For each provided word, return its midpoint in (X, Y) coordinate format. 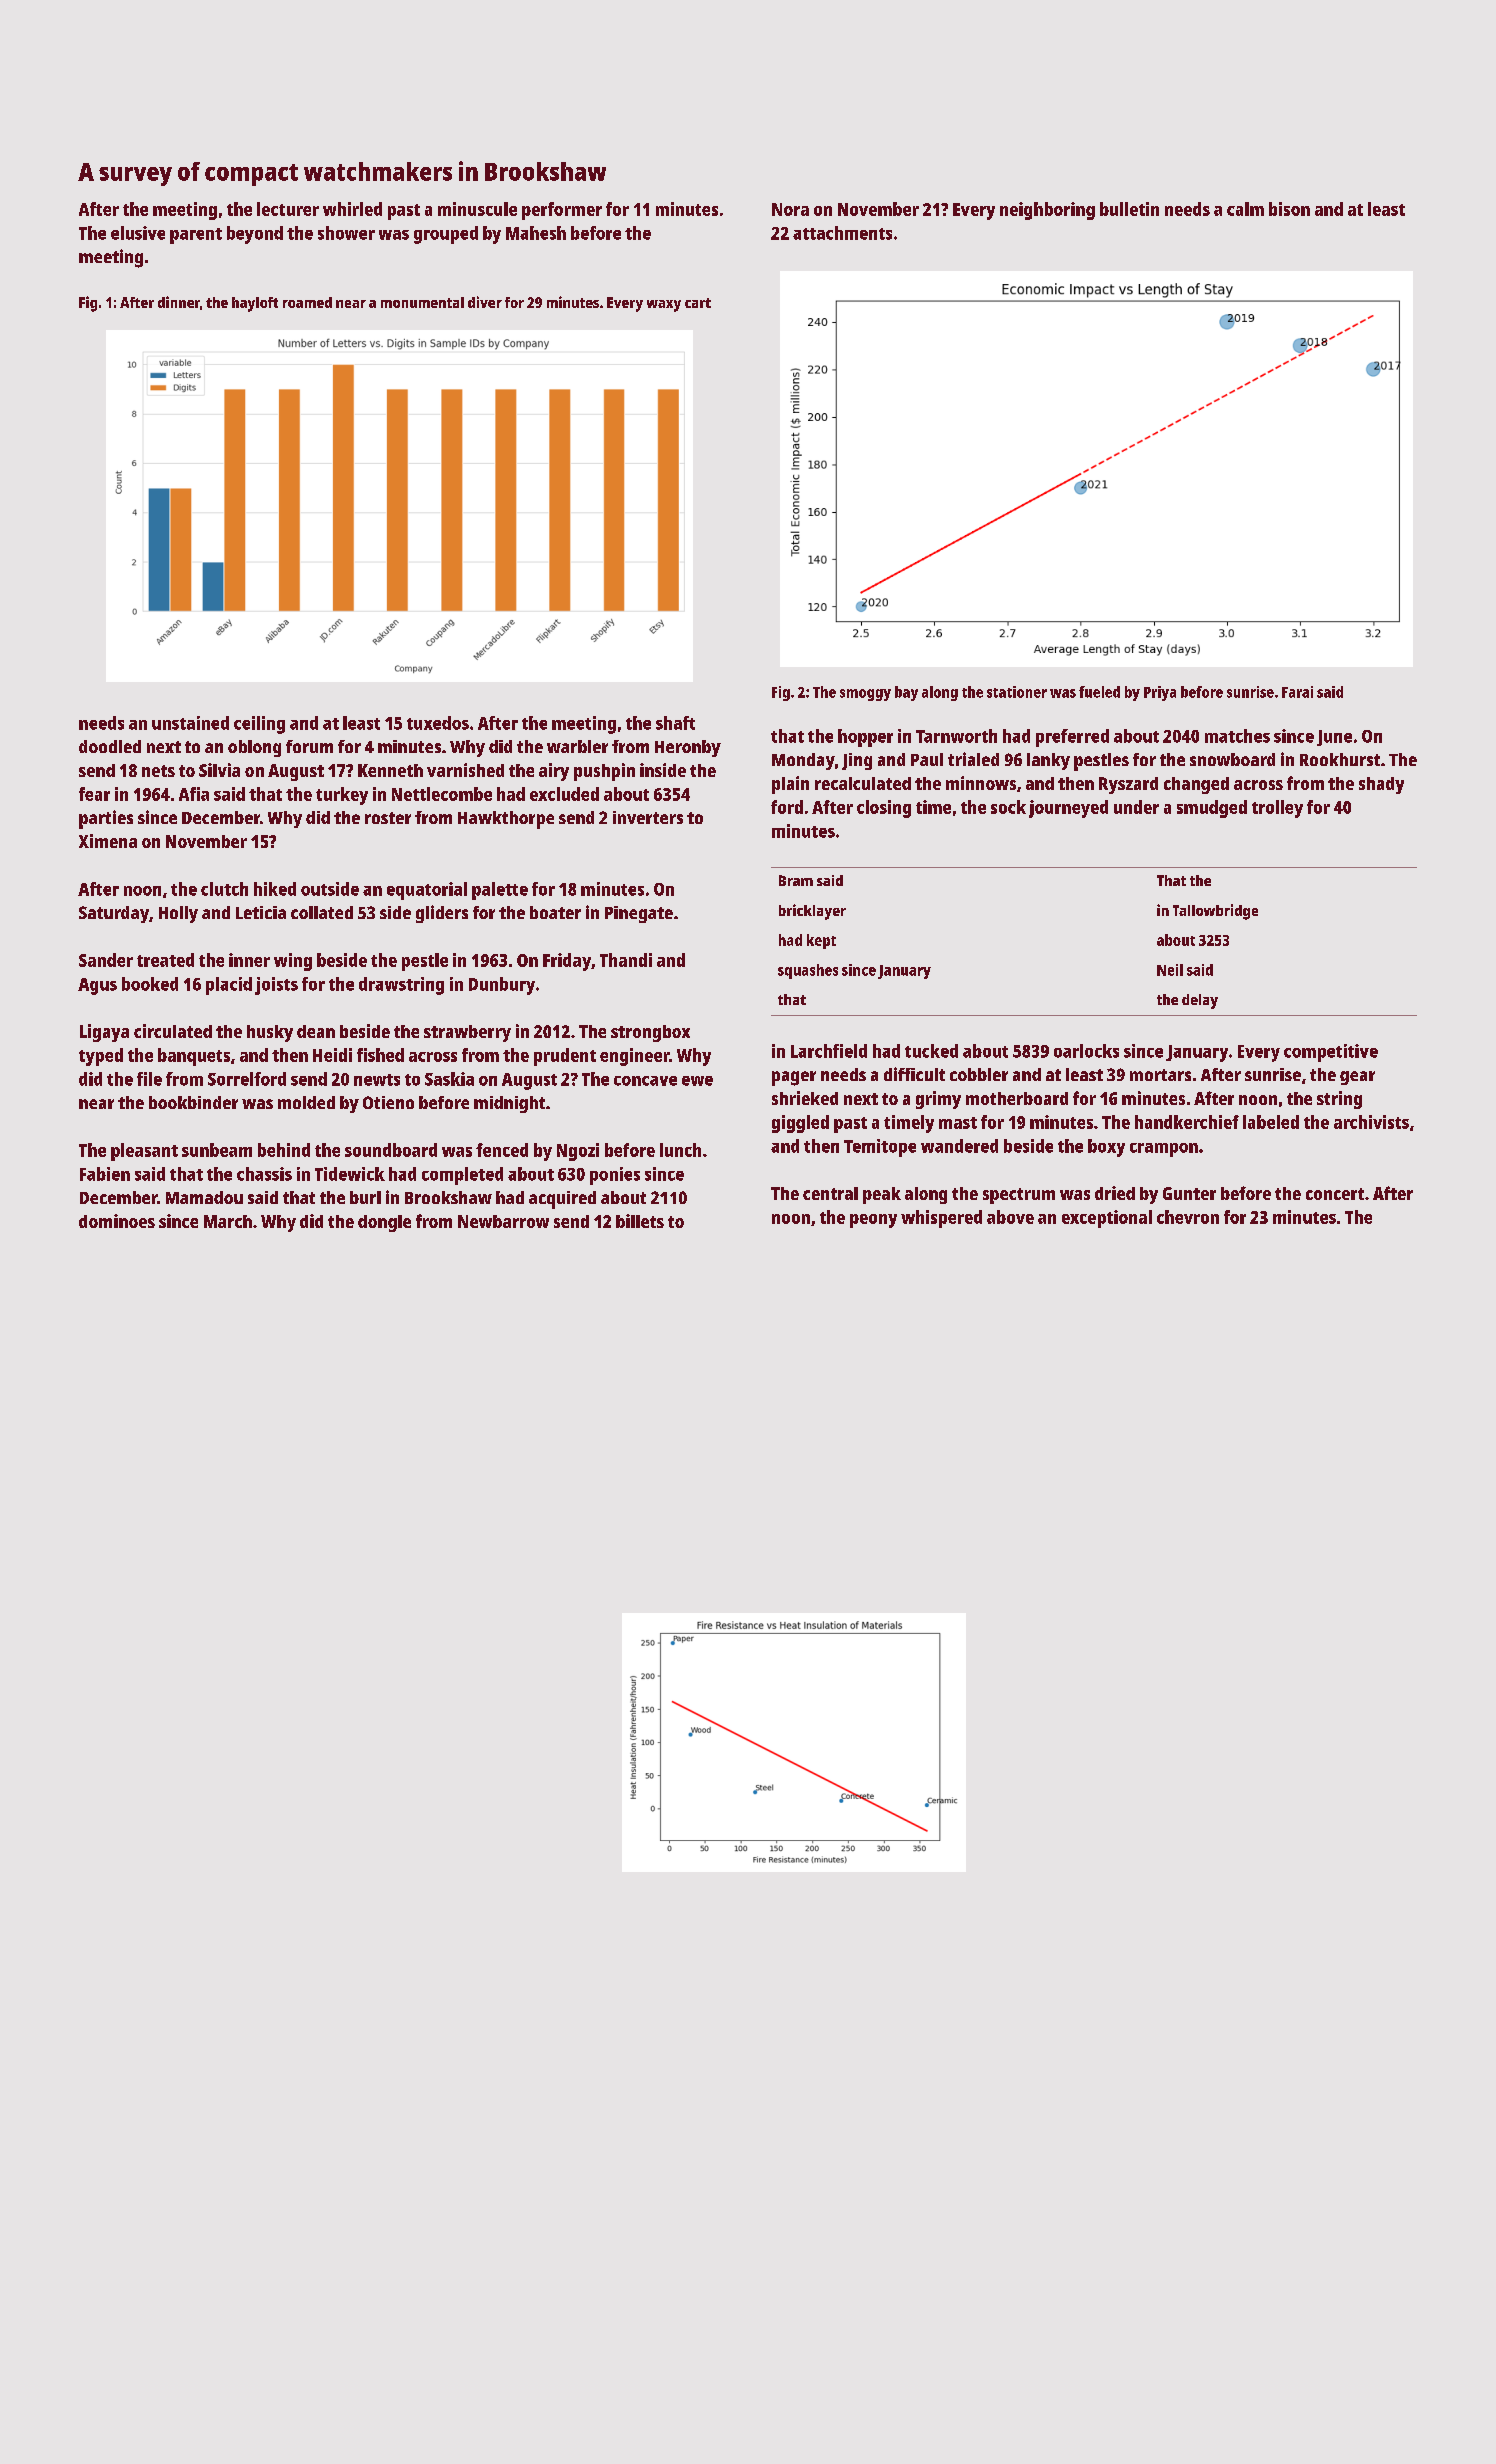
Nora (790, 209)
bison (1289, 209)
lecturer (288, 209)
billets (640, 1221)
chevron (1188, 1217)
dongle (384, 1223)
